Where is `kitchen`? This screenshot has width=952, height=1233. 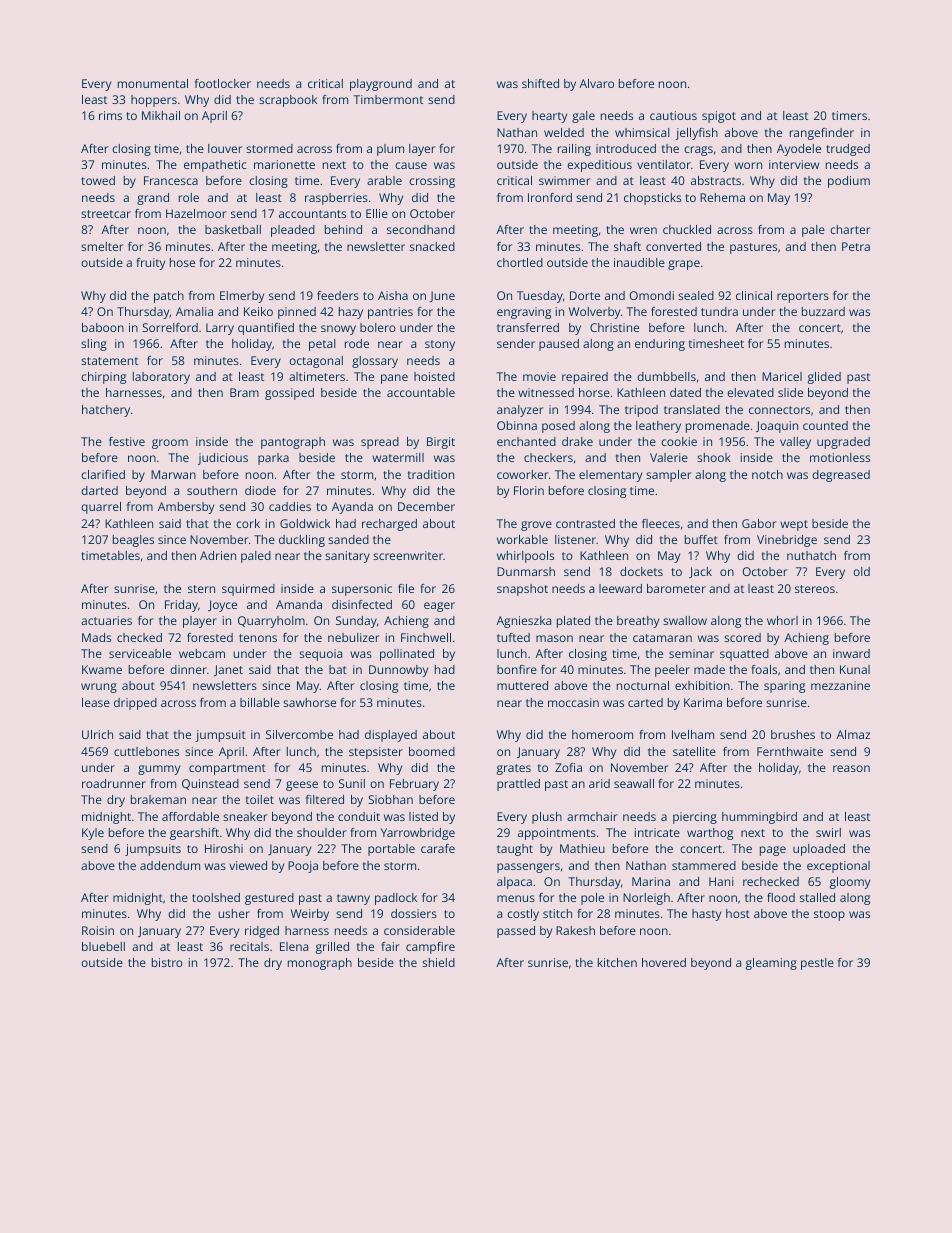
kitchen is located at coordinates (617, 962).
